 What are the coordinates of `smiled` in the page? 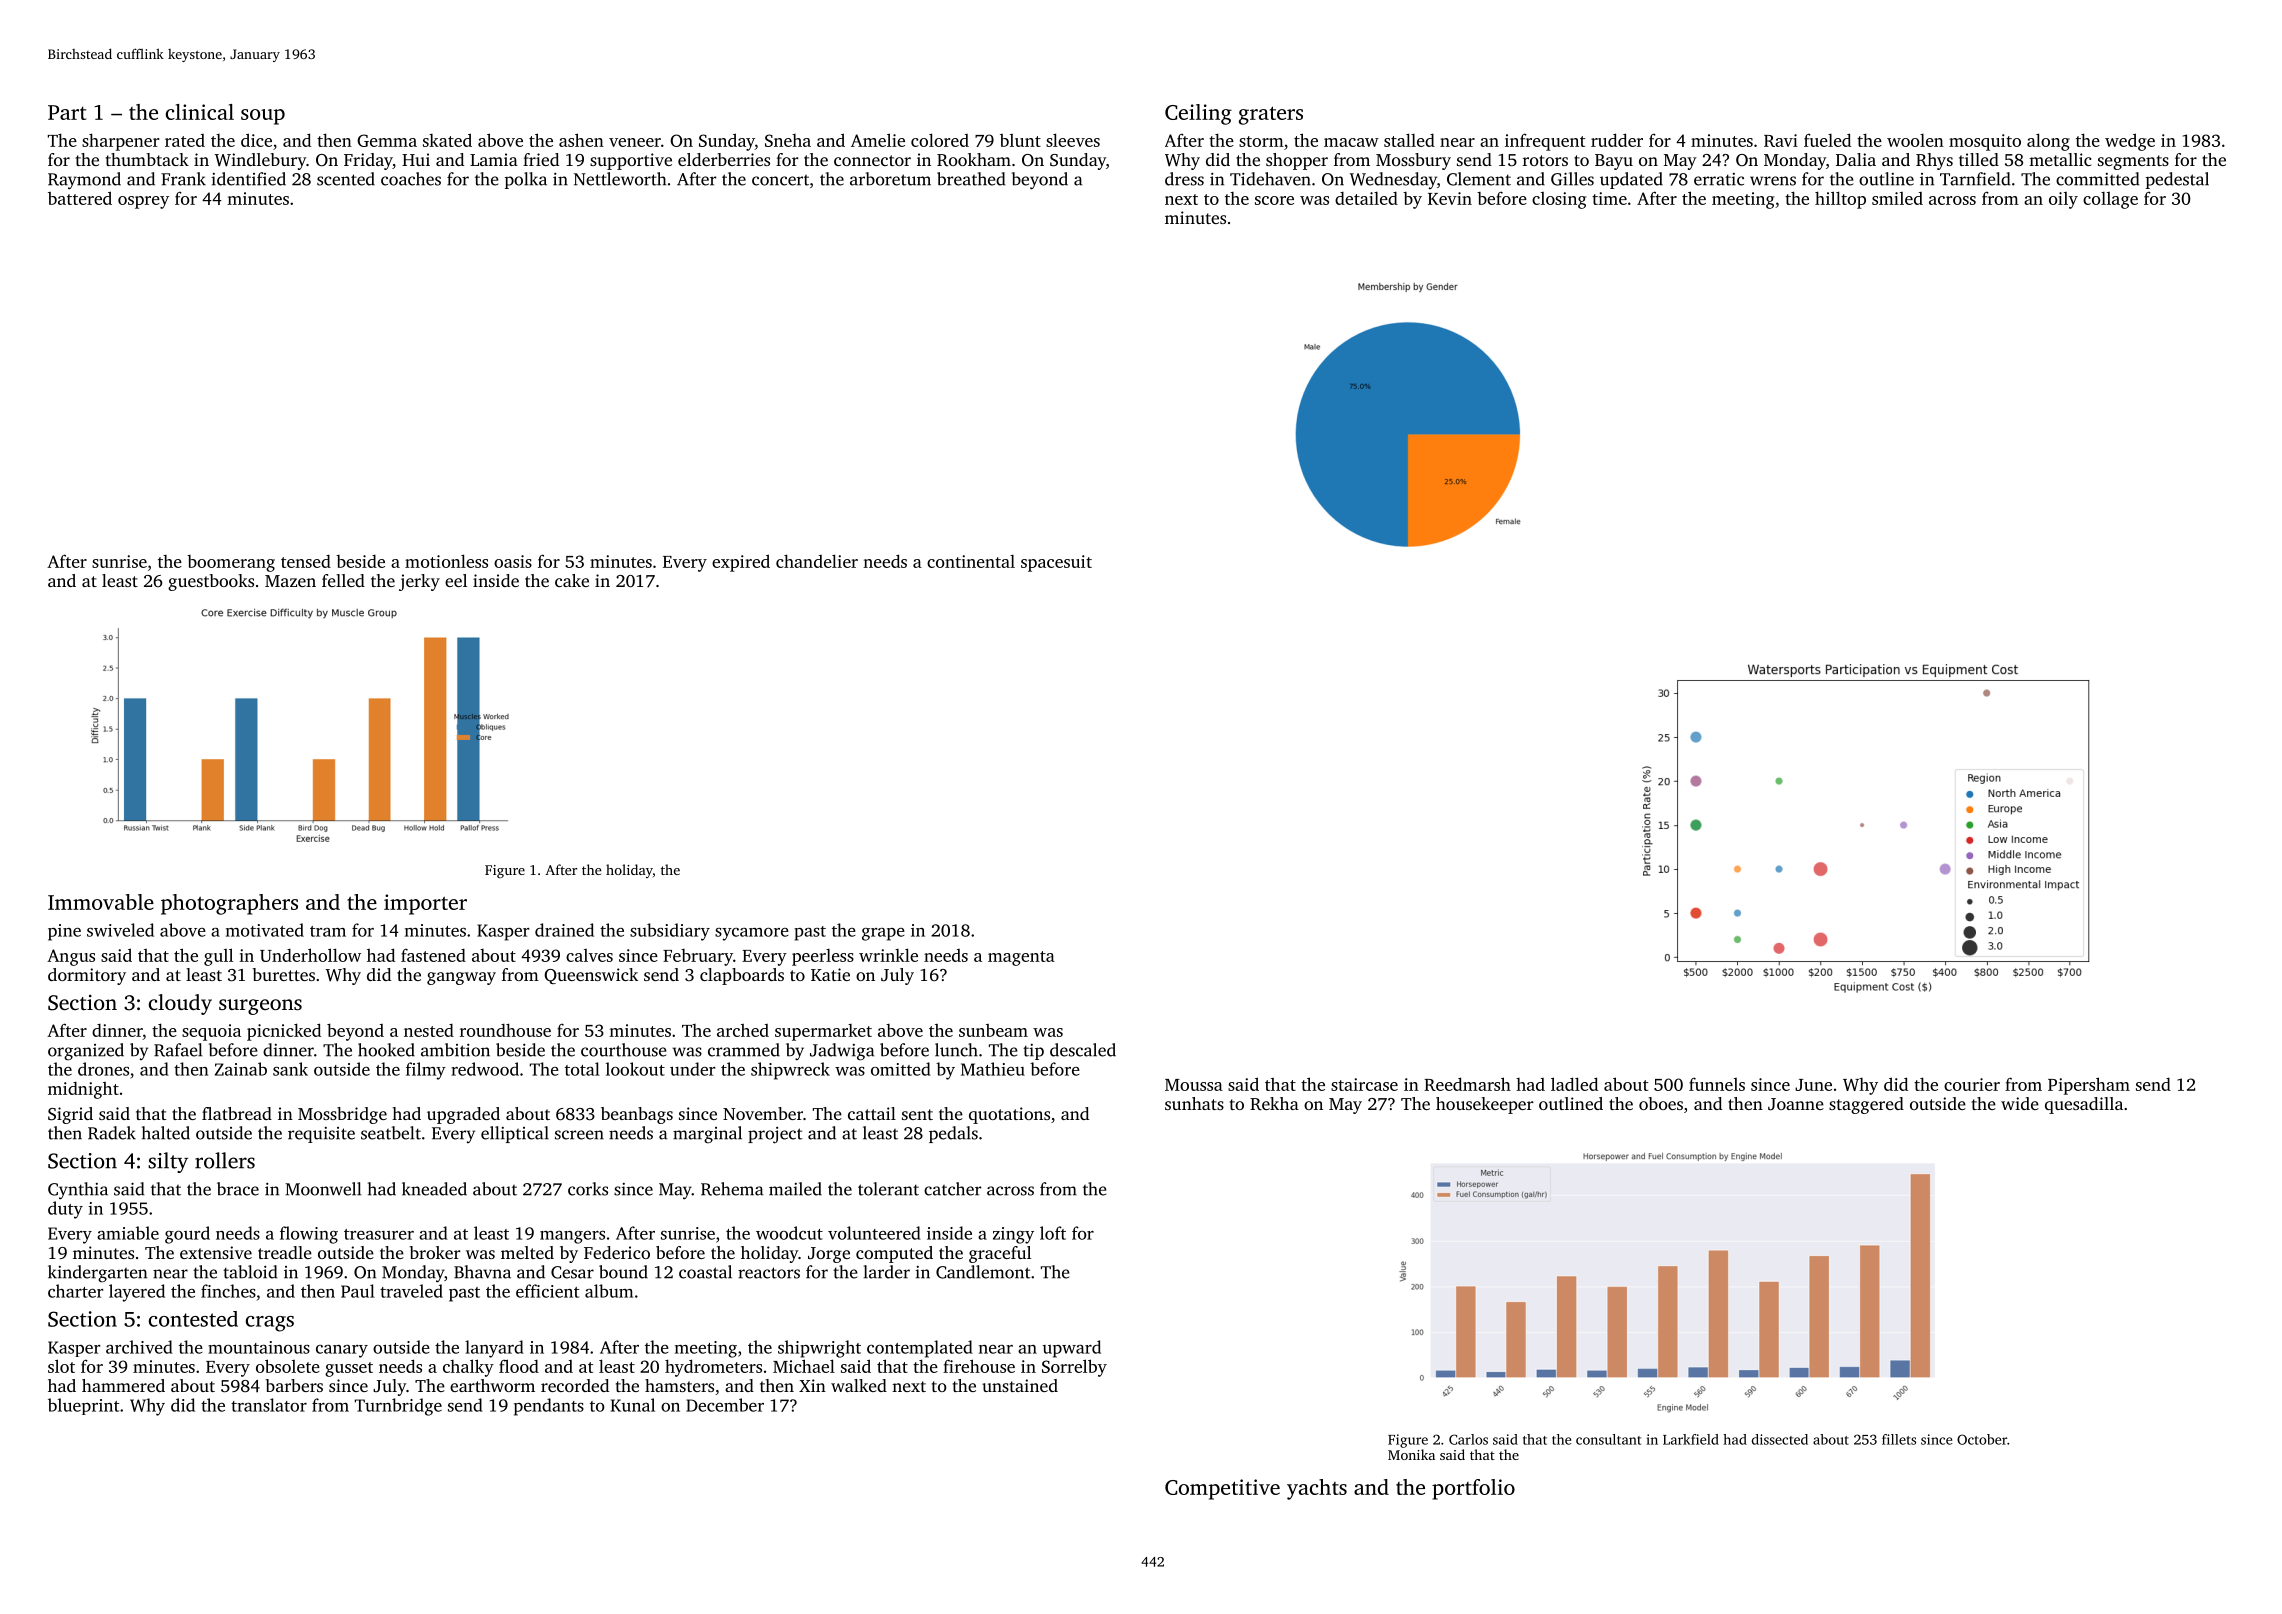 It's located at (1897, 198).
